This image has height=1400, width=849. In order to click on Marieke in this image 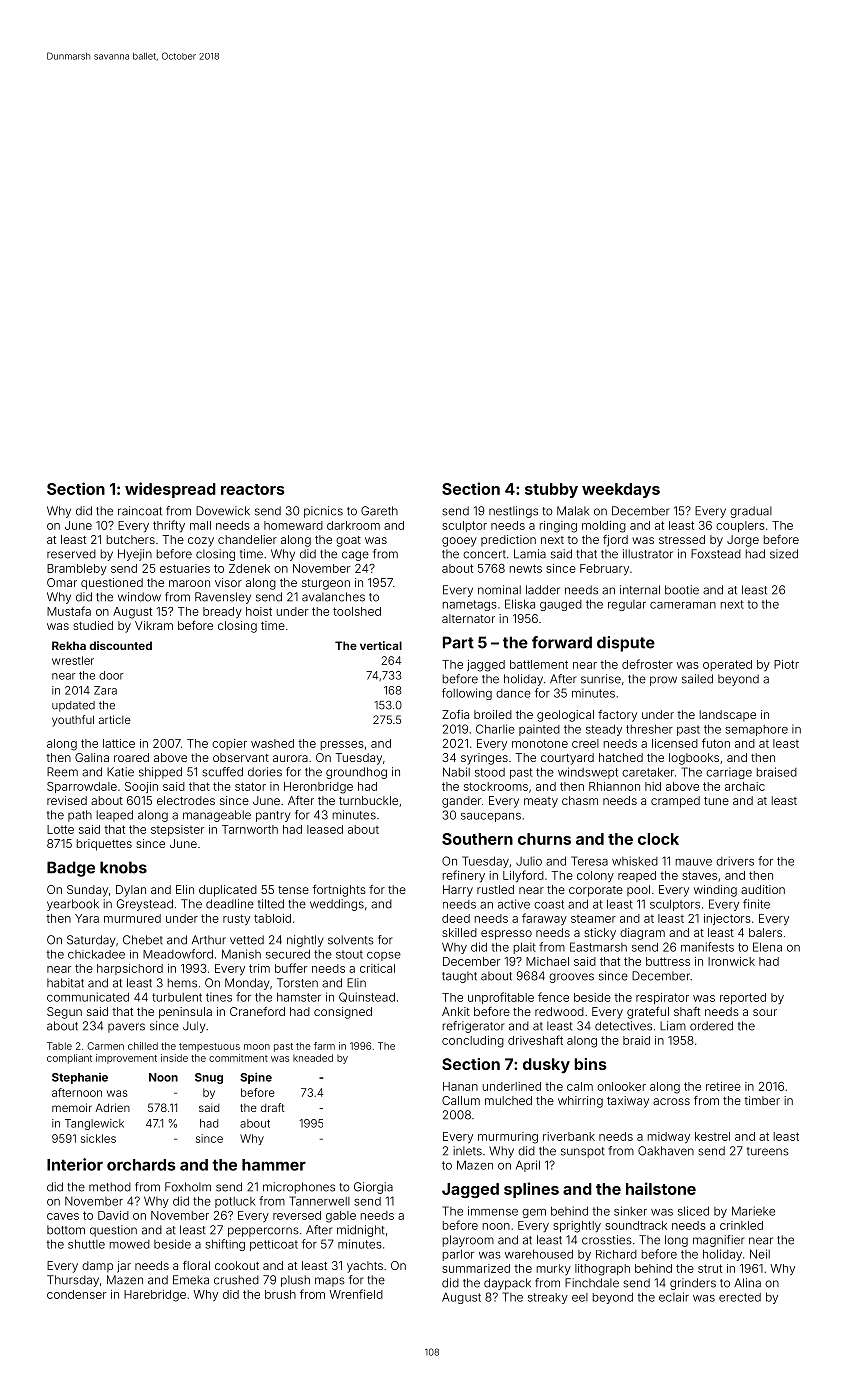, I will do `click(753, 1211)`.
